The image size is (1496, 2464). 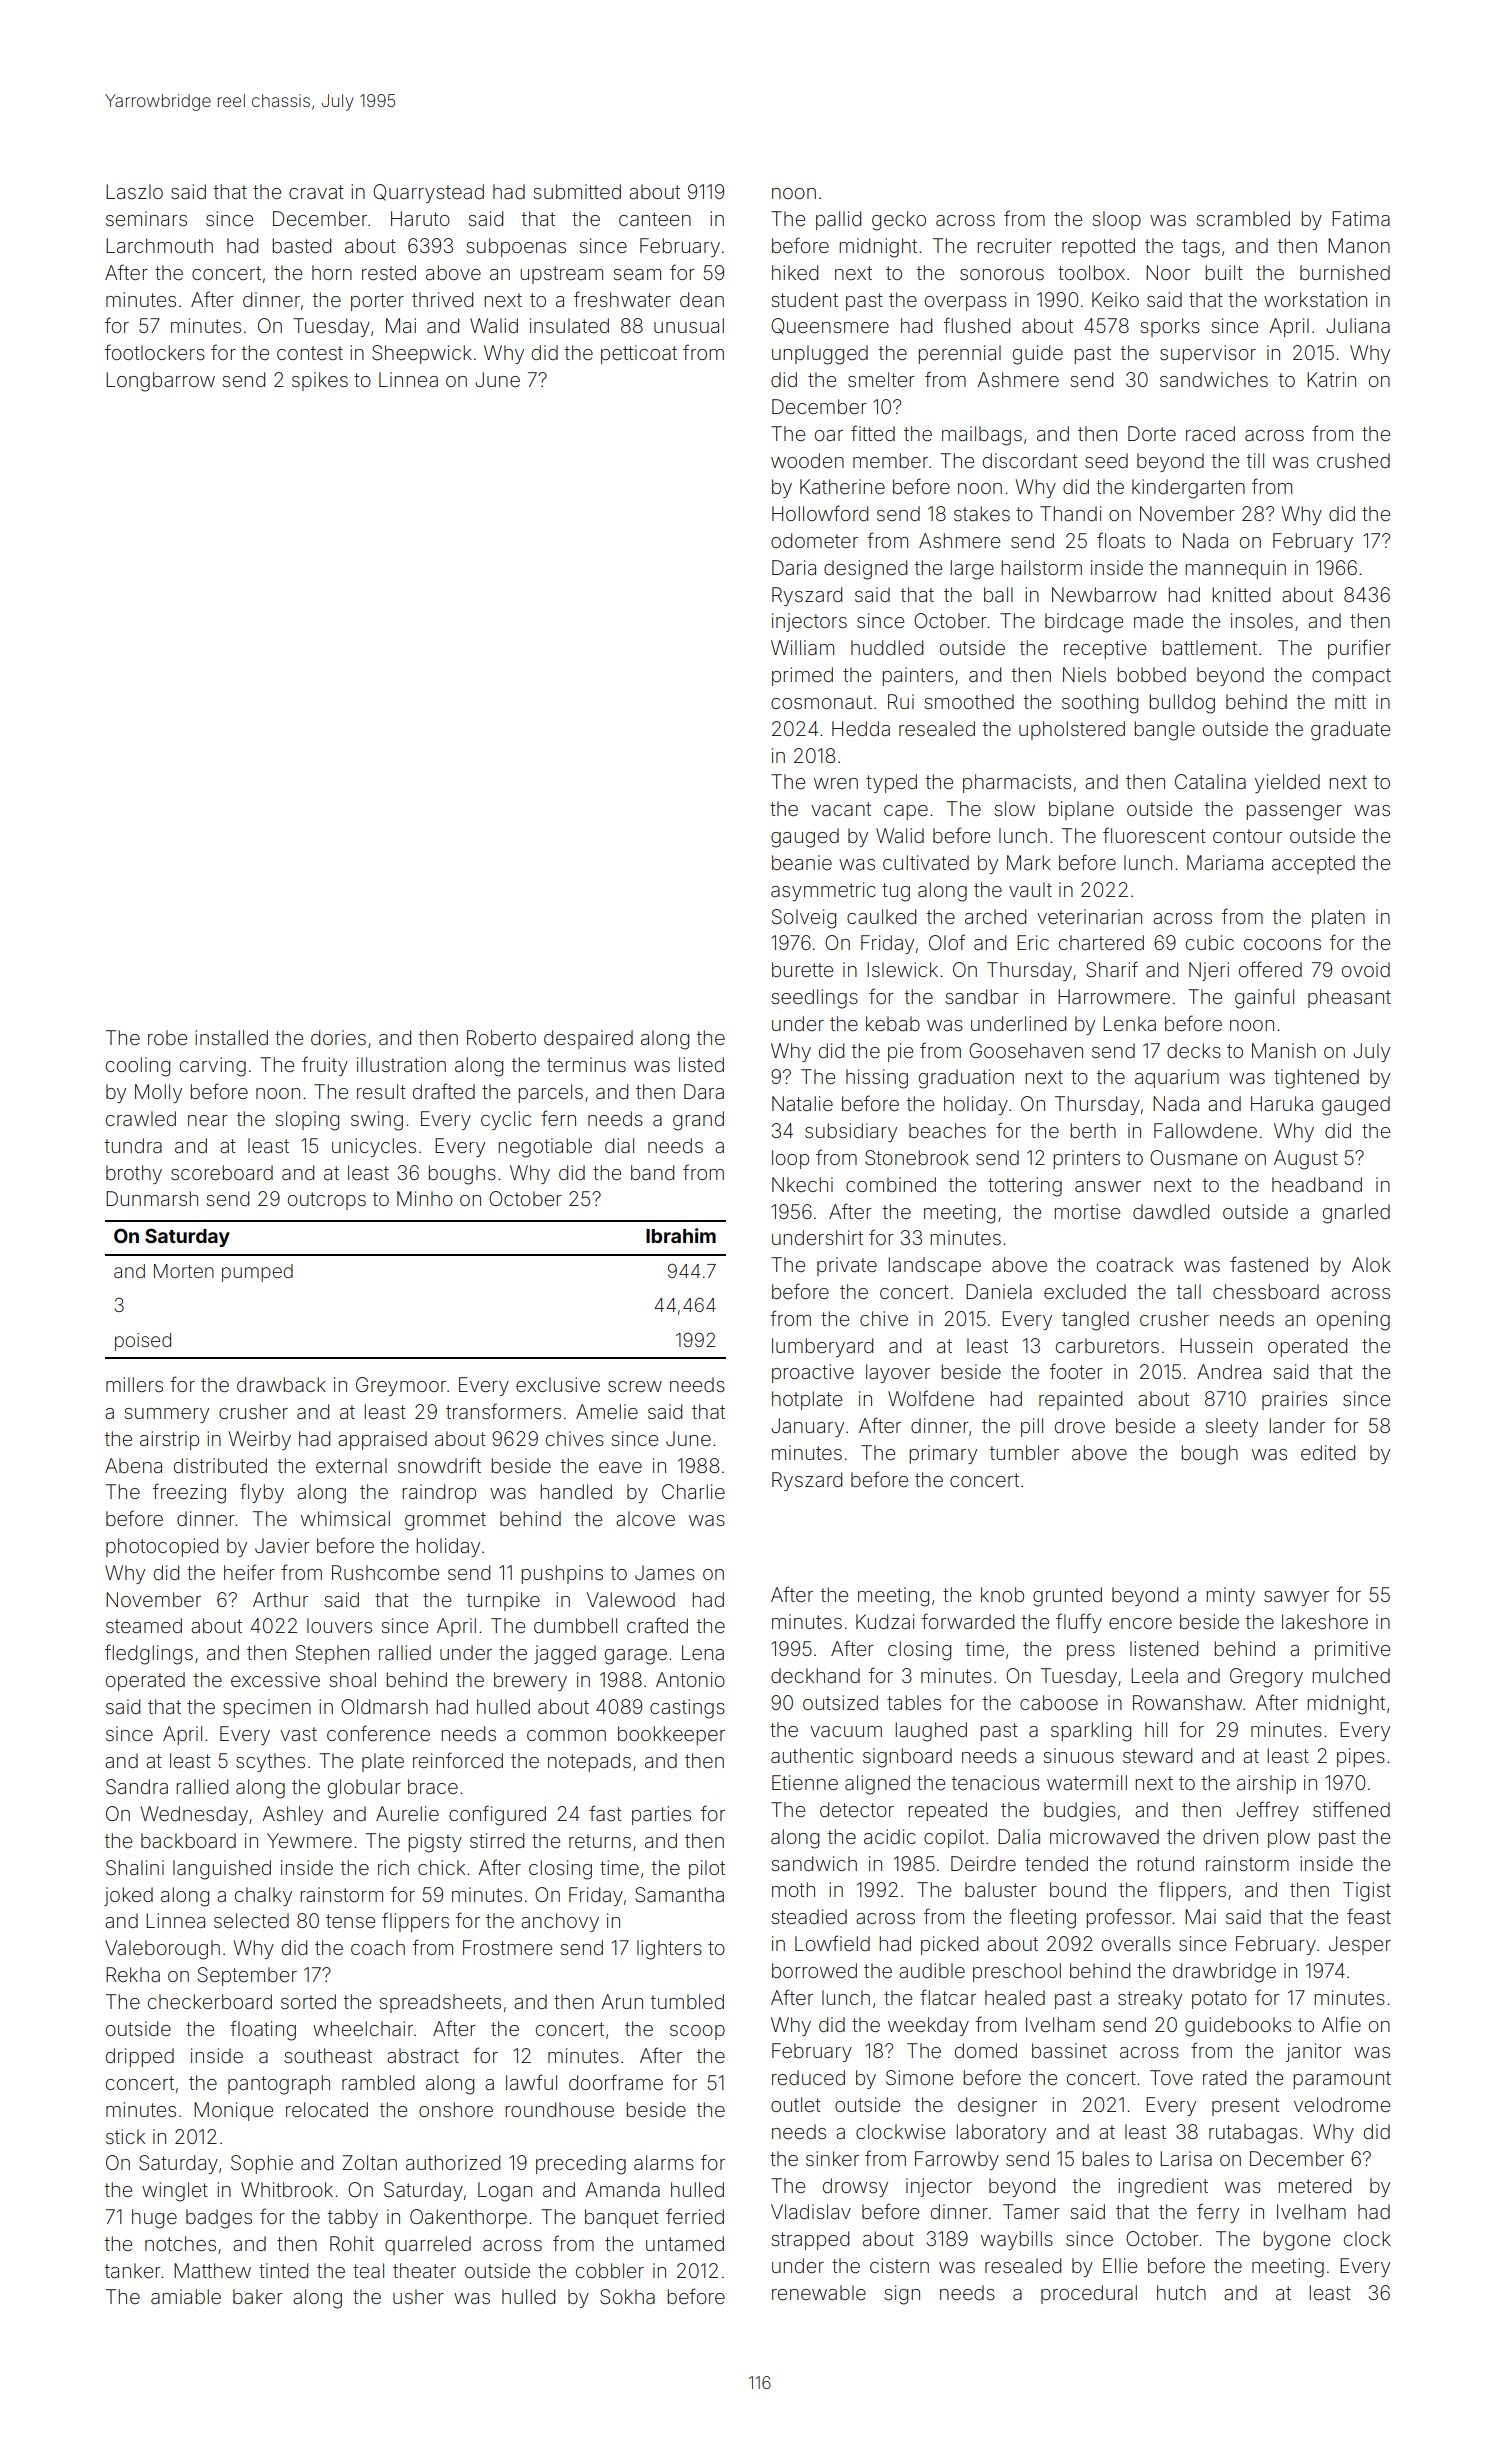 I want to click on Ibrahim, so click(x=681, y=1235).
